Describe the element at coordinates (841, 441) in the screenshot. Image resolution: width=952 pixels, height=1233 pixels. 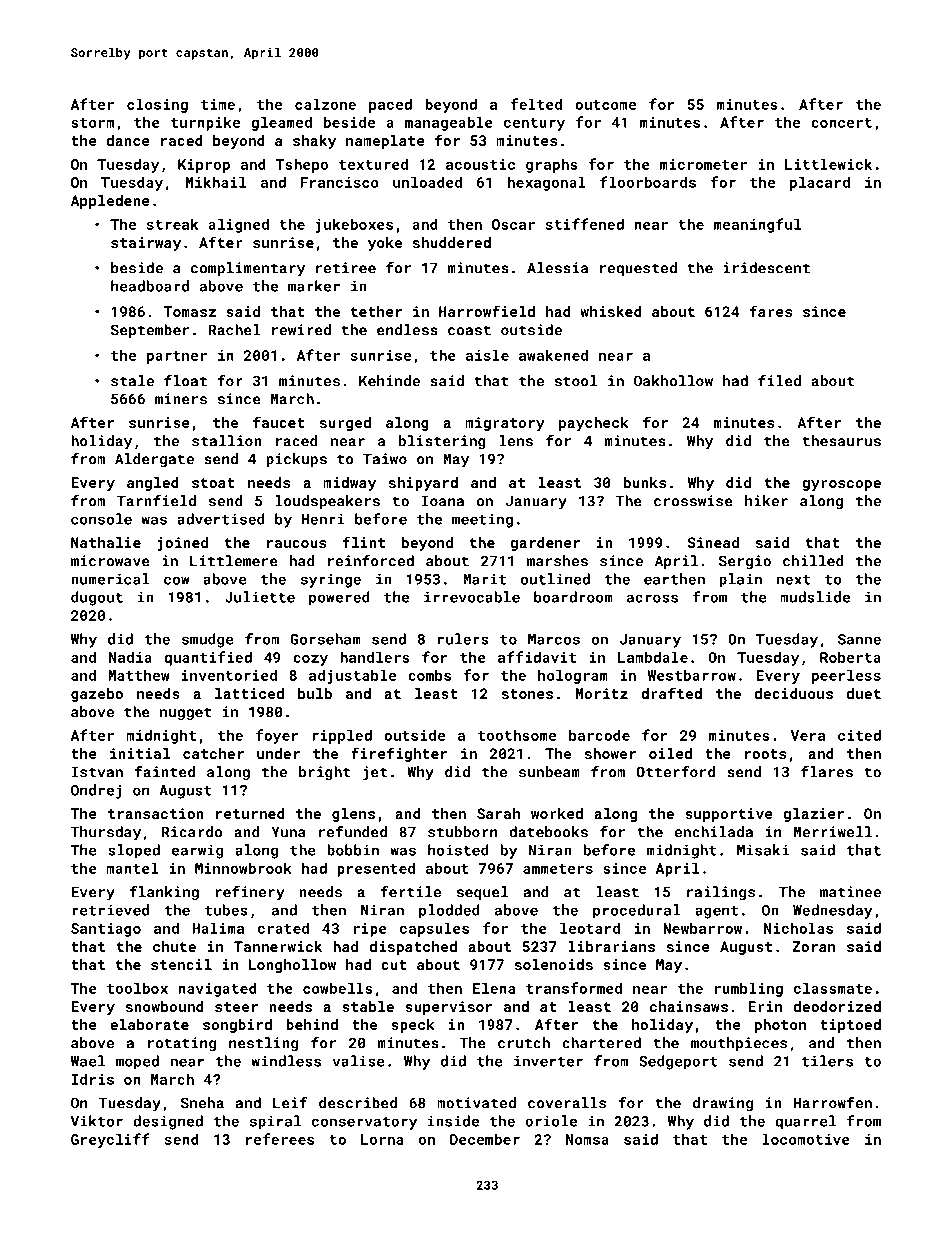
I see `thesaurus` at that location.
